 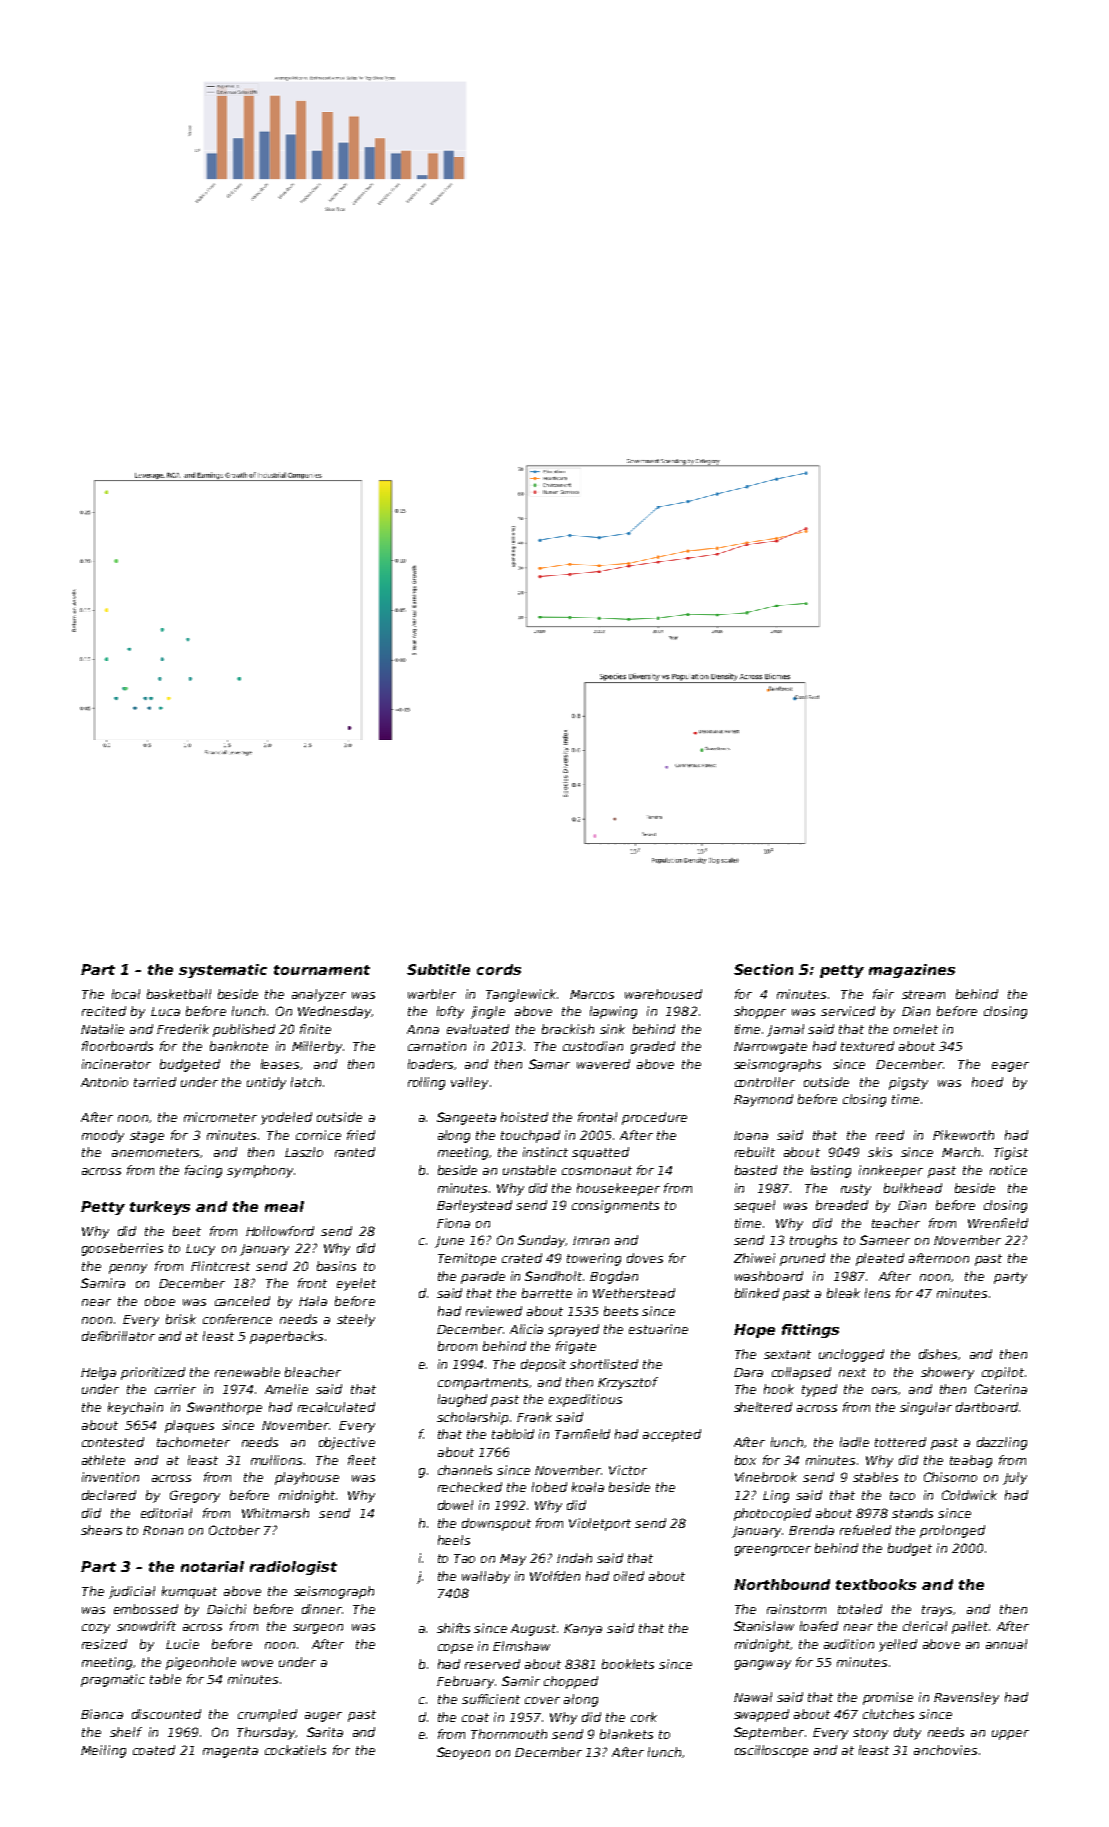 I want to click on sufficient, so click(x=491, y=1699).
